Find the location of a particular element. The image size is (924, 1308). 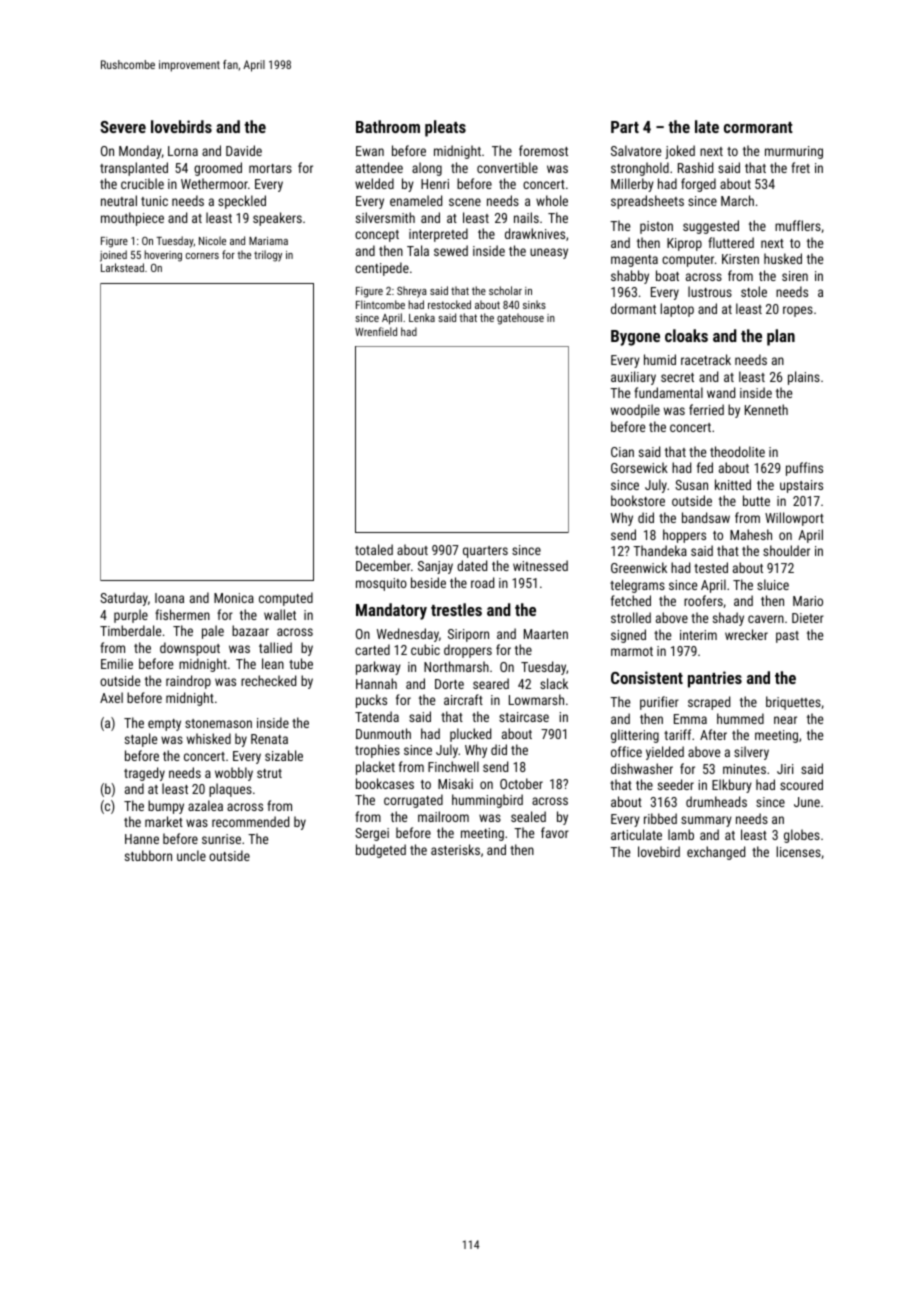

Elkbury is located at coordinates (732, 786).
